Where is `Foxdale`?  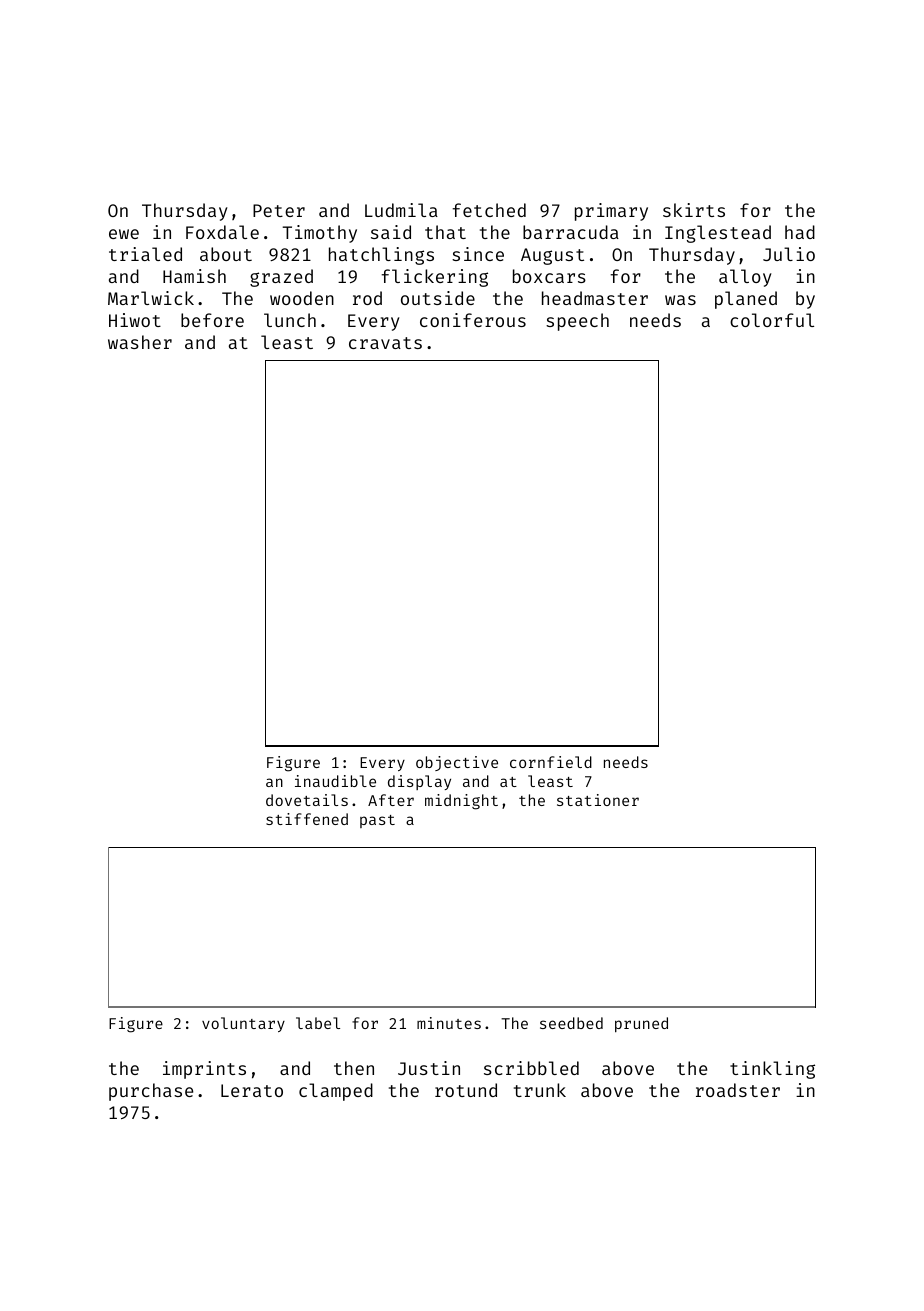
Foxdale is located at coordinates (222, 232).
